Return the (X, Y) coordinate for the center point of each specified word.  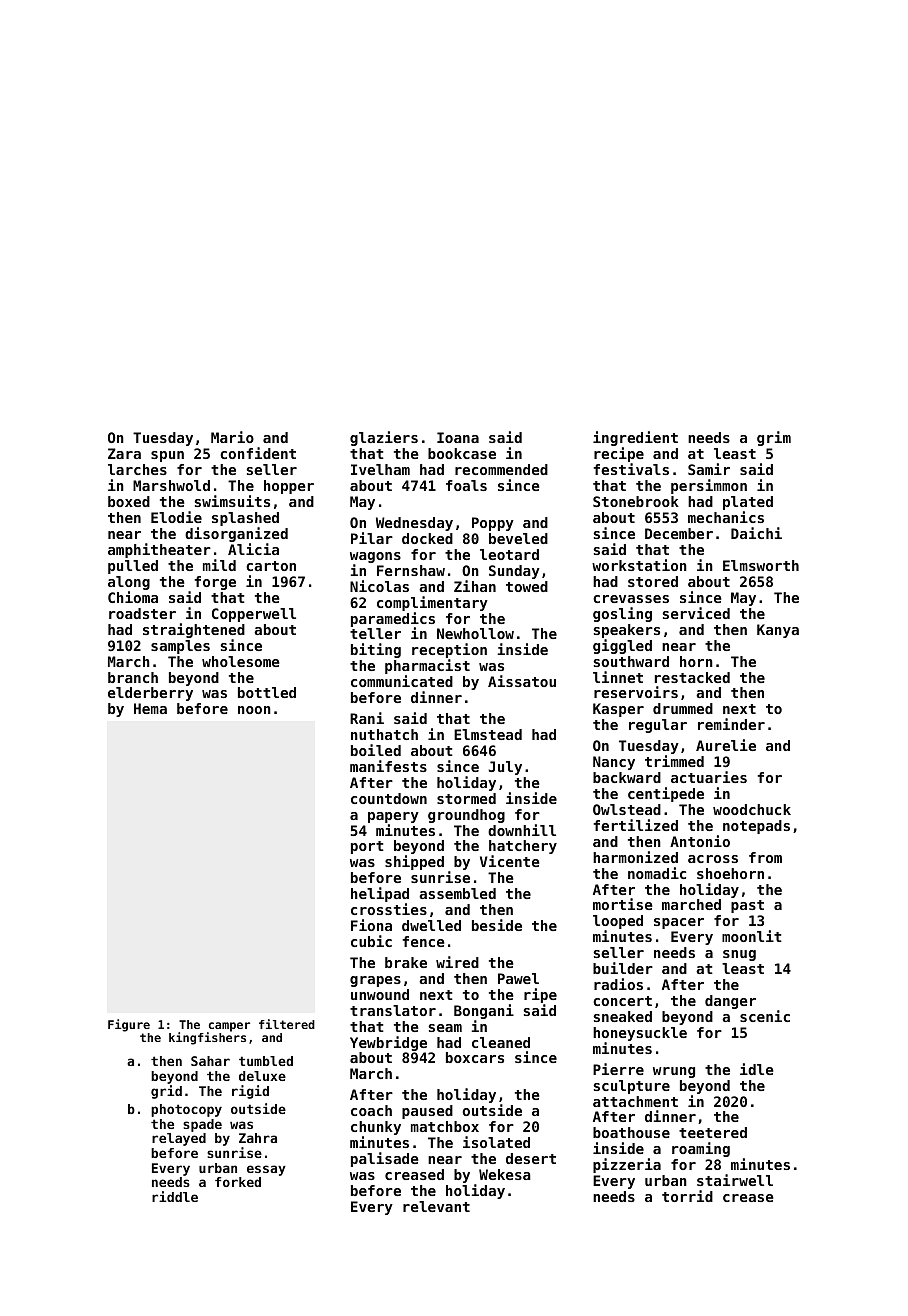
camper (228, 1027)
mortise (623, 904)
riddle (175, 1196)
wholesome (241, 661)
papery (393, 817)
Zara (124, 453)
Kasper (618, 710)
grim (774, 438)
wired (457, 962)
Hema (150, 708)
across (713, 859)
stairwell (735, 1180)
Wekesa (505, 1174)
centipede (666, 794)
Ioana (458, 437)
